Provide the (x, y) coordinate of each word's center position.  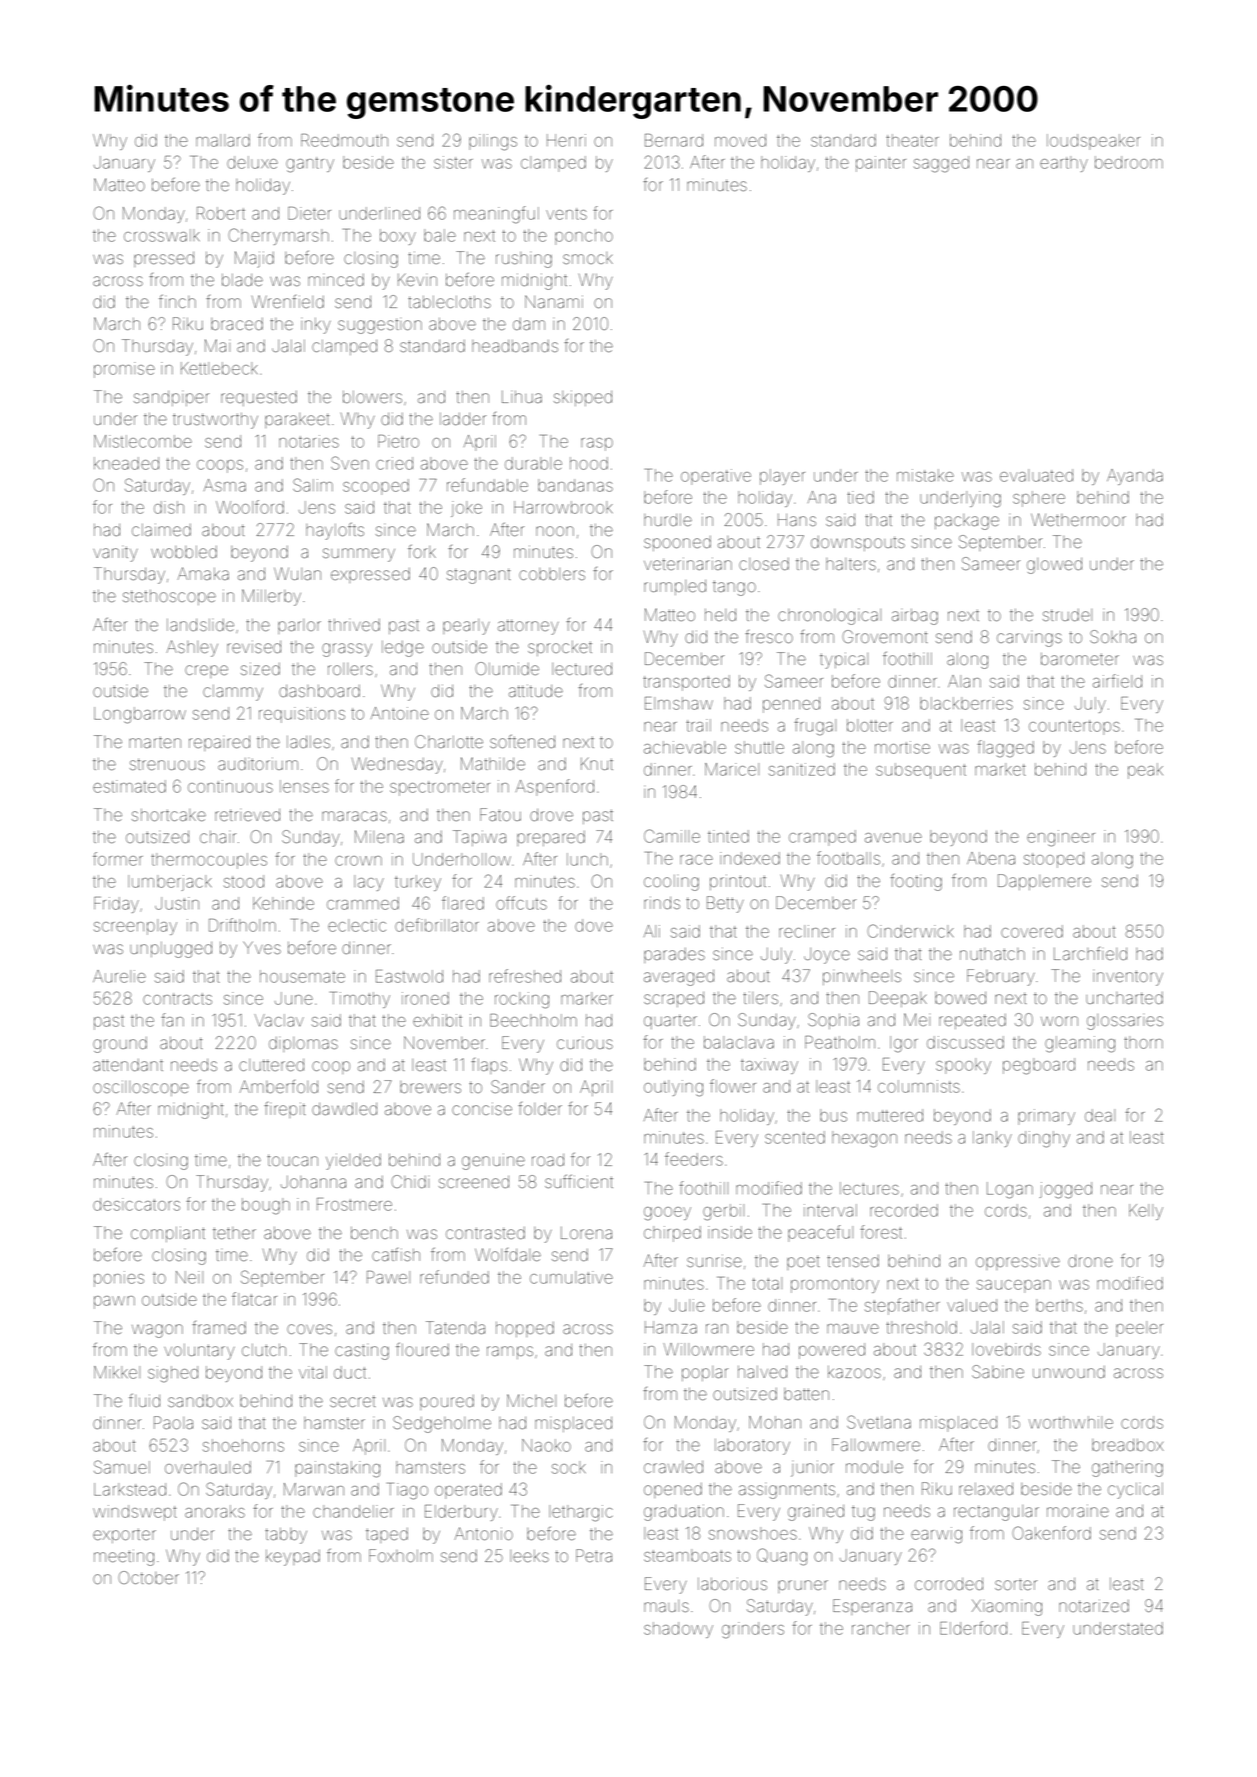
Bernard (674, 140)
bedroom (1129, 162)
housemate (302, 976)
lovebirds (1006, 1349)
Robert (221, 213)
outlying (673, 1088)
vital (313, 1372)
